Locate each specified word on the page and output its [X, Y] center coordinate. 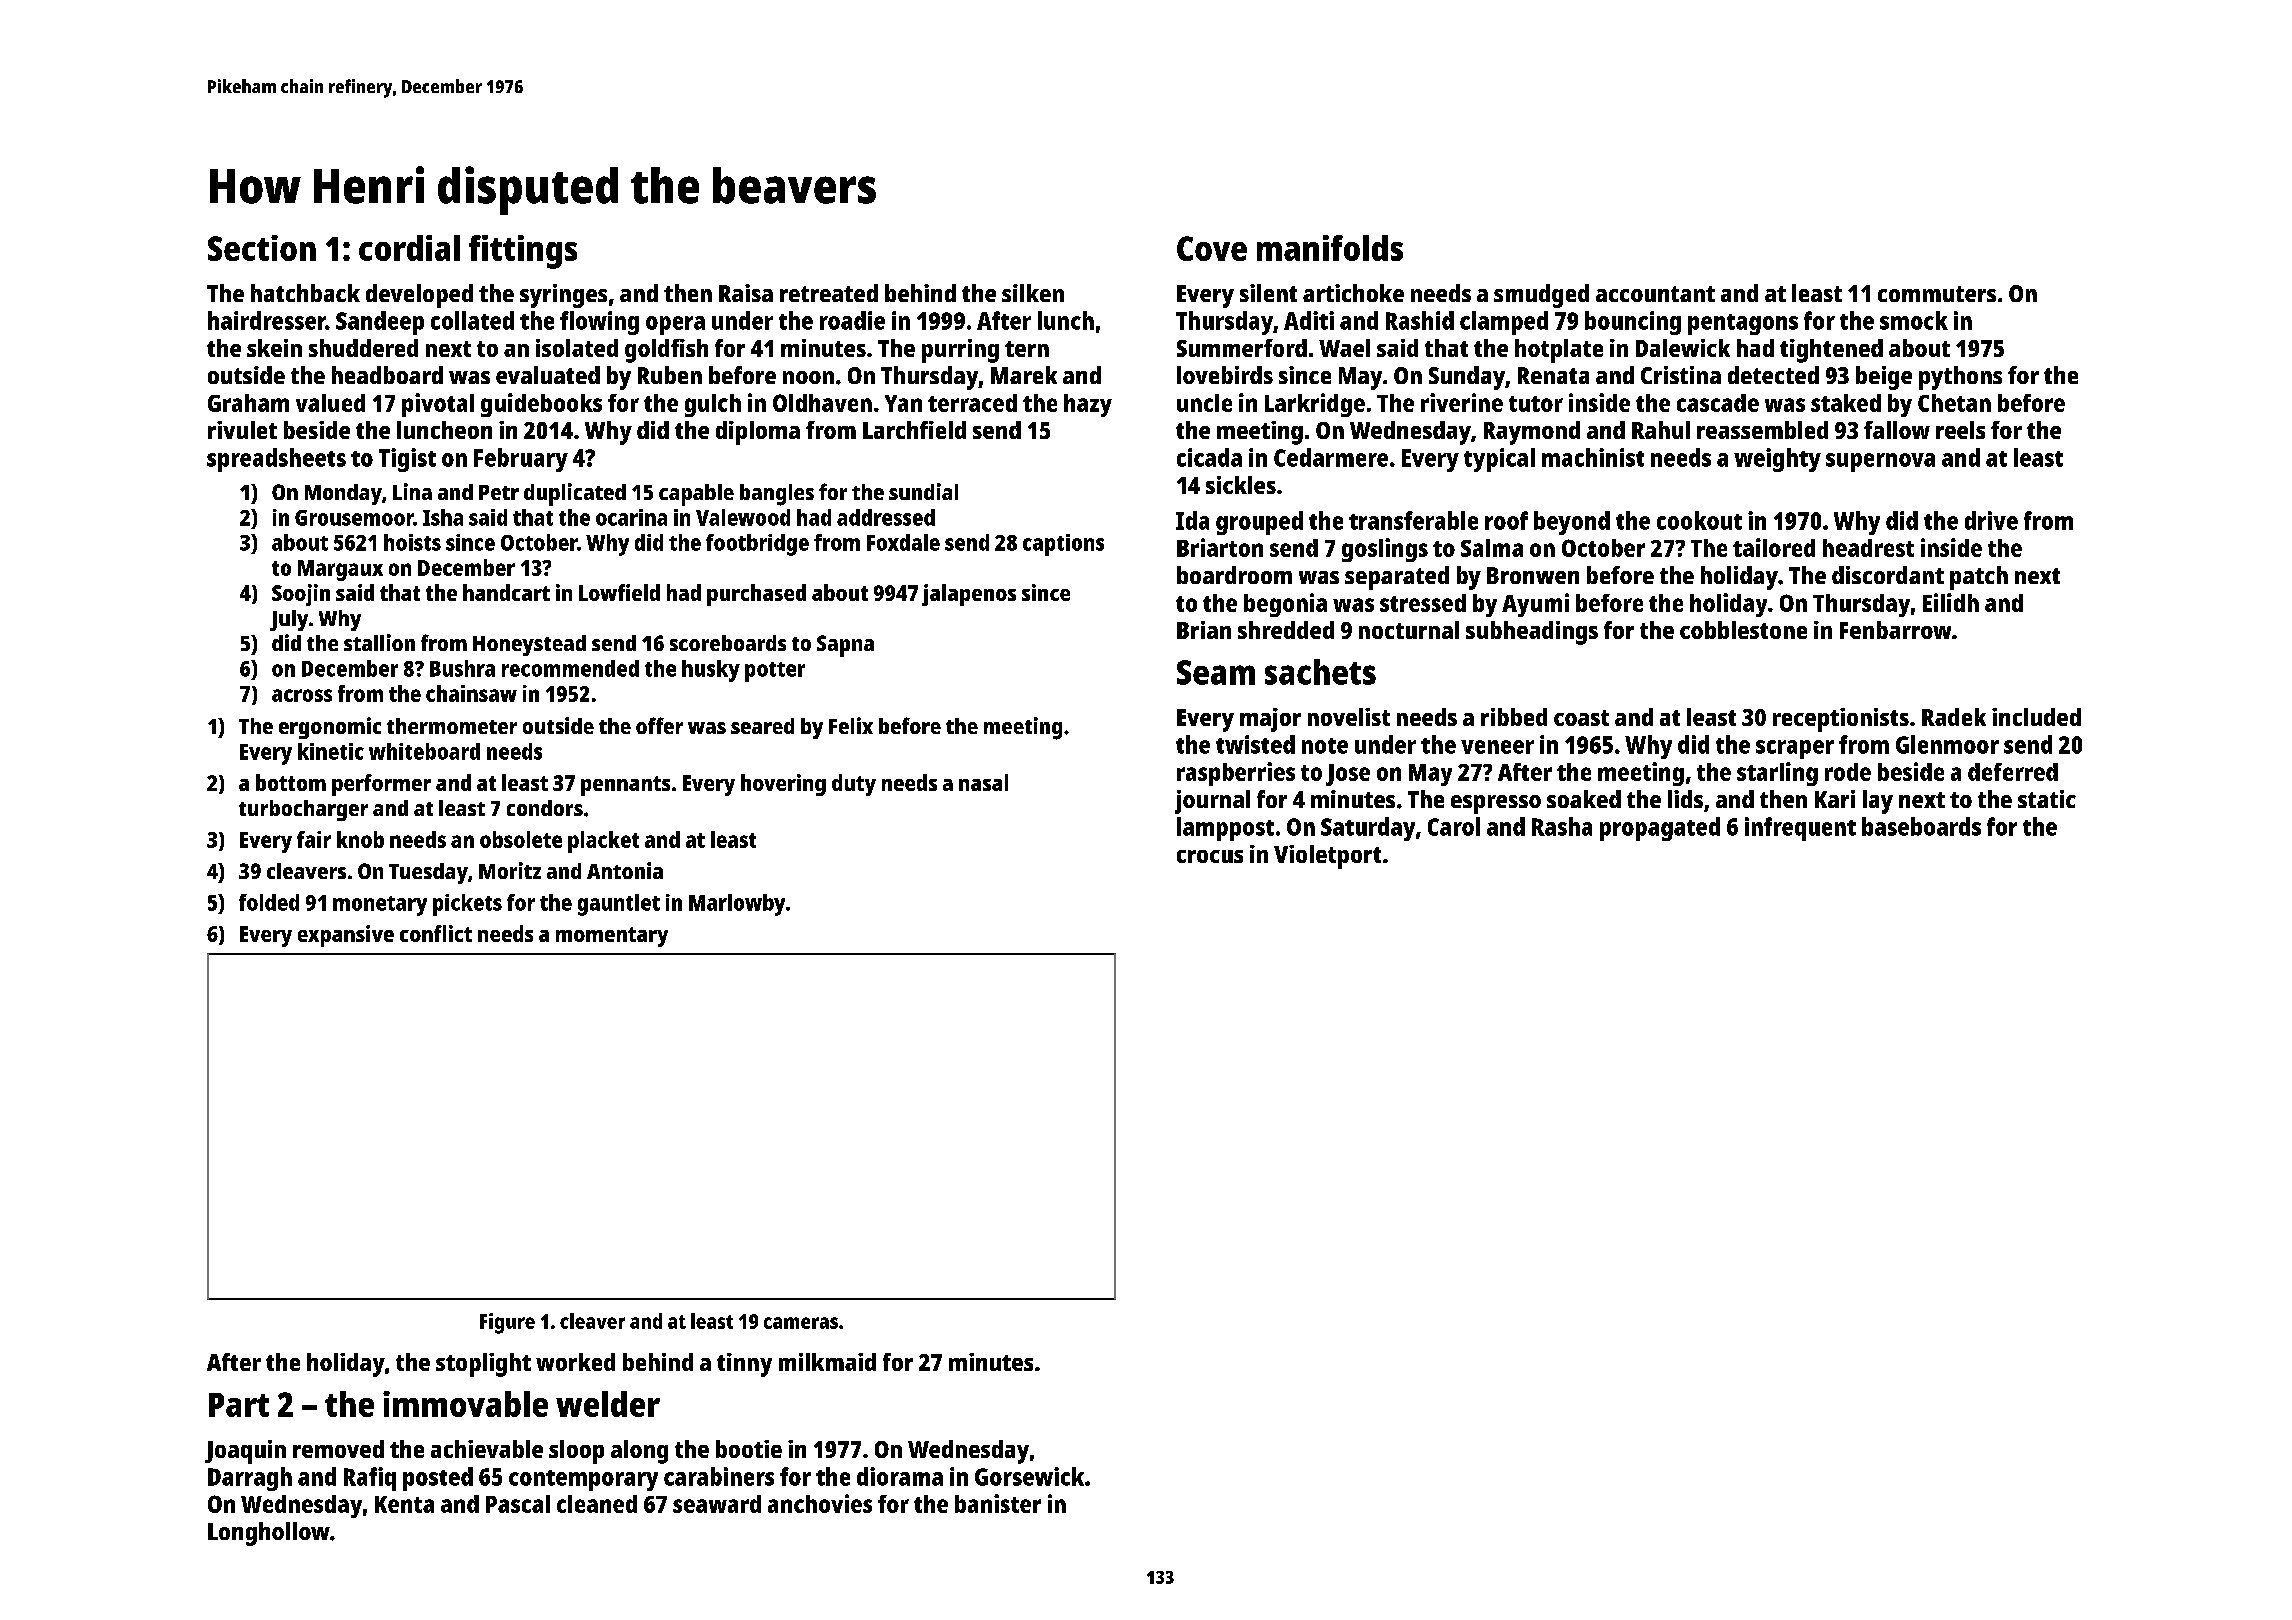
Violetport [1327, 857]
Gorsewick [1029, 1476]
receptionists [1841, 720]
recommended [570, 668]
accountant [1655, 294]
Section [262, 248]
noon [808, 377]
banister [998, 1503]
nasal [983, 782]
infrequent [1800, 829]
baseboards [1921, 826]
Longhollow [269, 1534]
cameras [801, 1323]
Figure [507, 1323]
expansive [346, 936]
